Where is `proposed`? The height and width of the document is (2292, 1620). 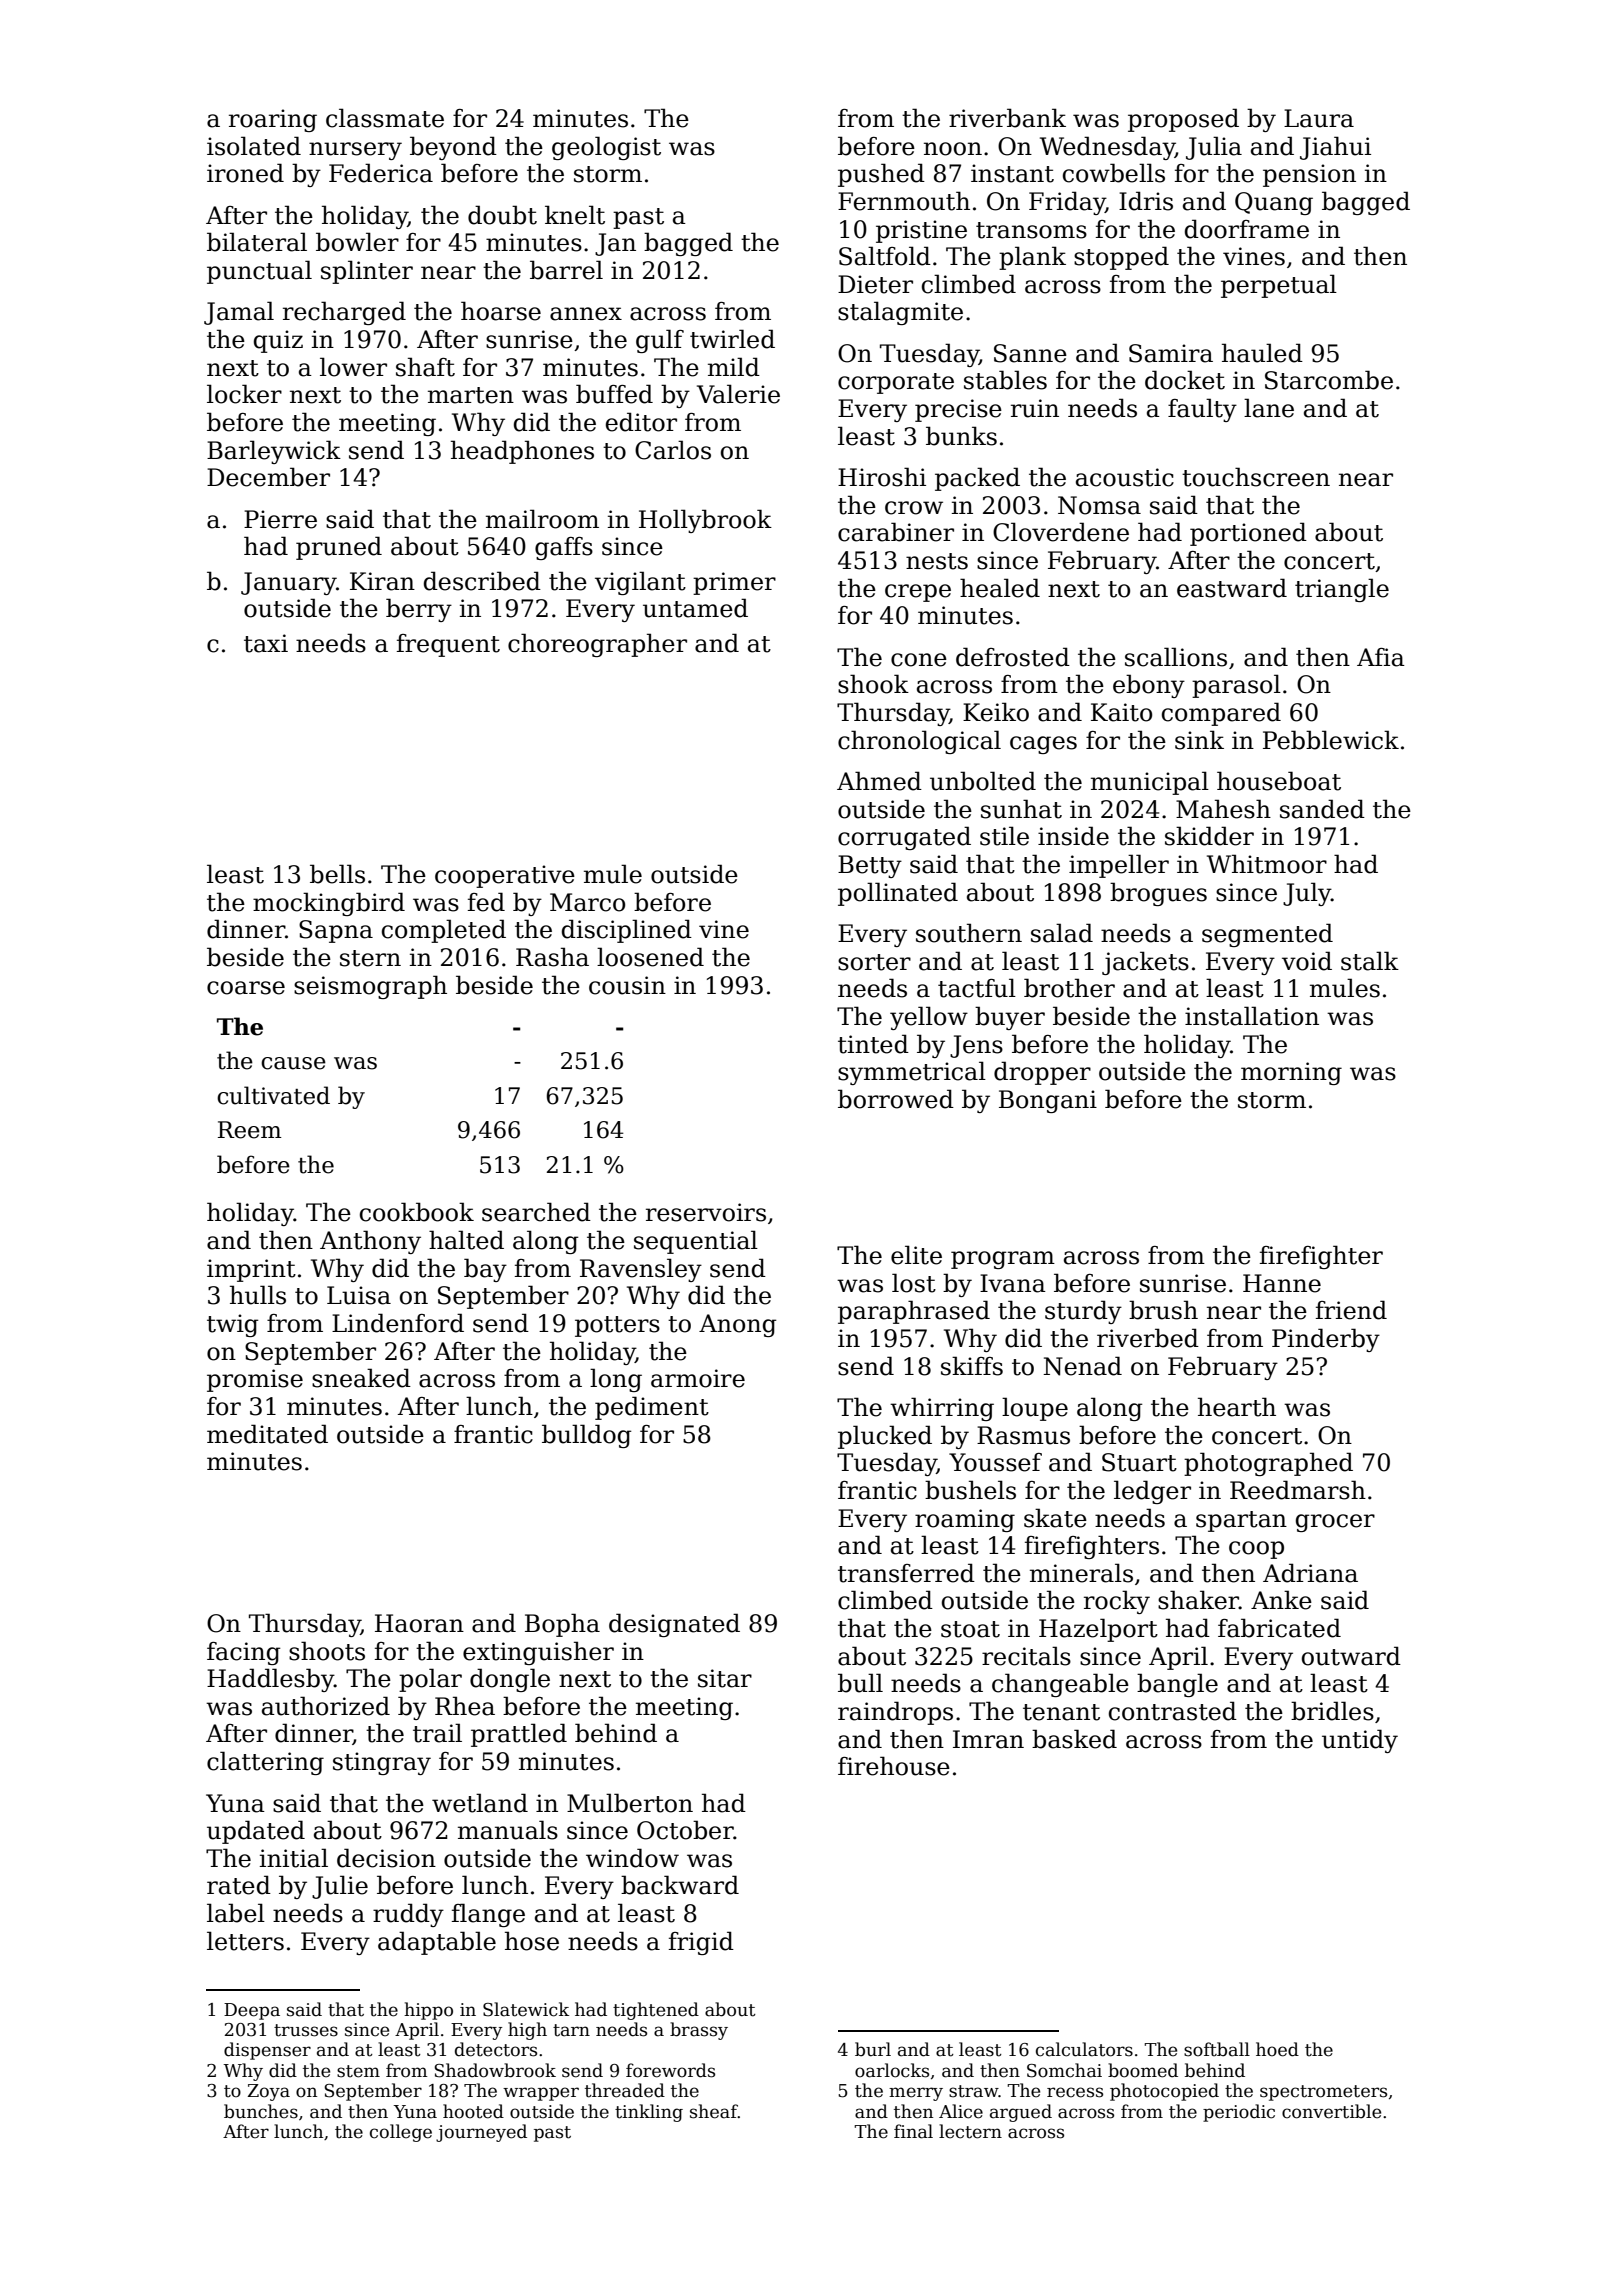
proposed is located at coordinates (1183, 120).
